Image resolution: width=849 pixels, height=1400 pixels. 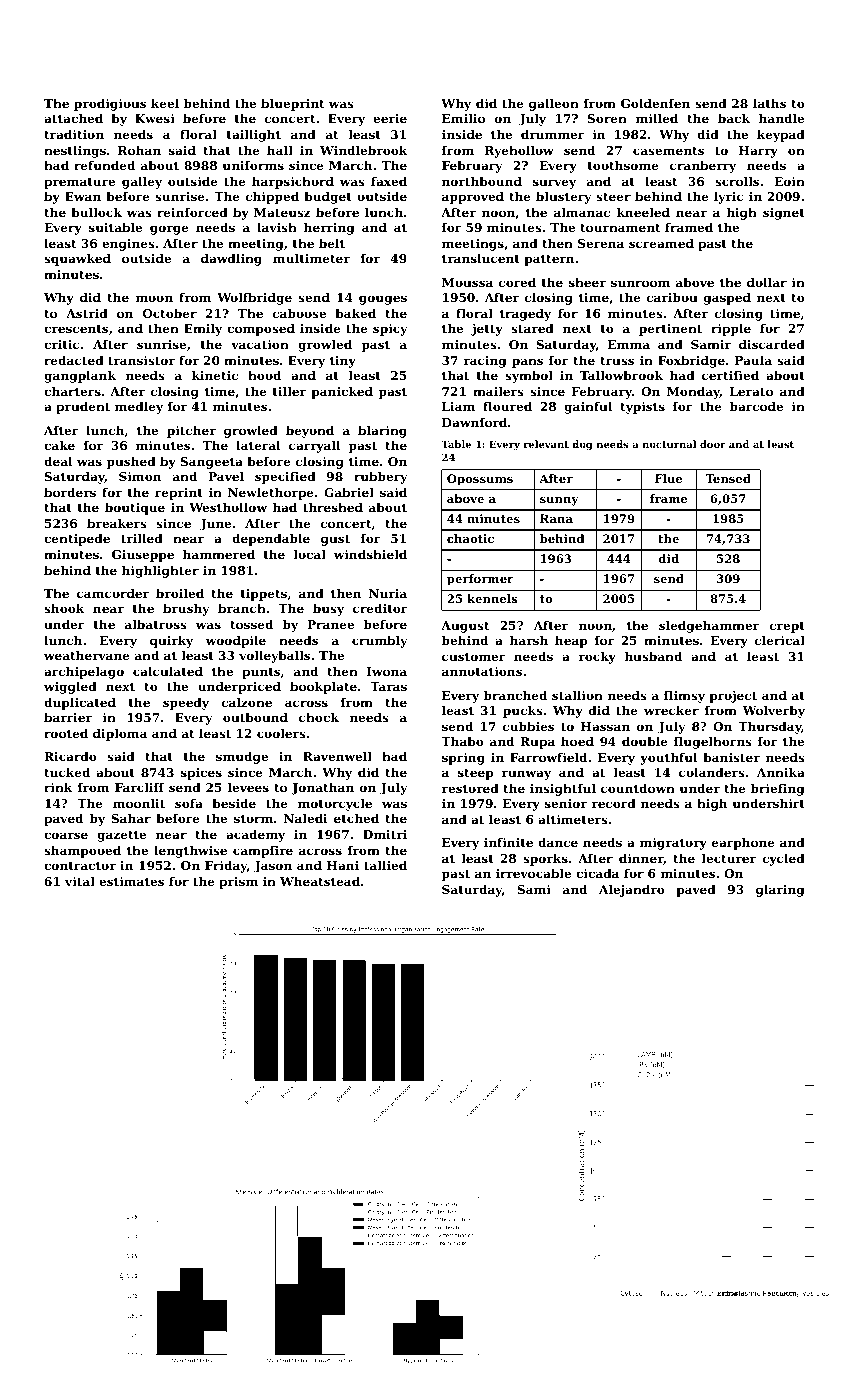 I want to click on signet, so click(x=784, y=214).
